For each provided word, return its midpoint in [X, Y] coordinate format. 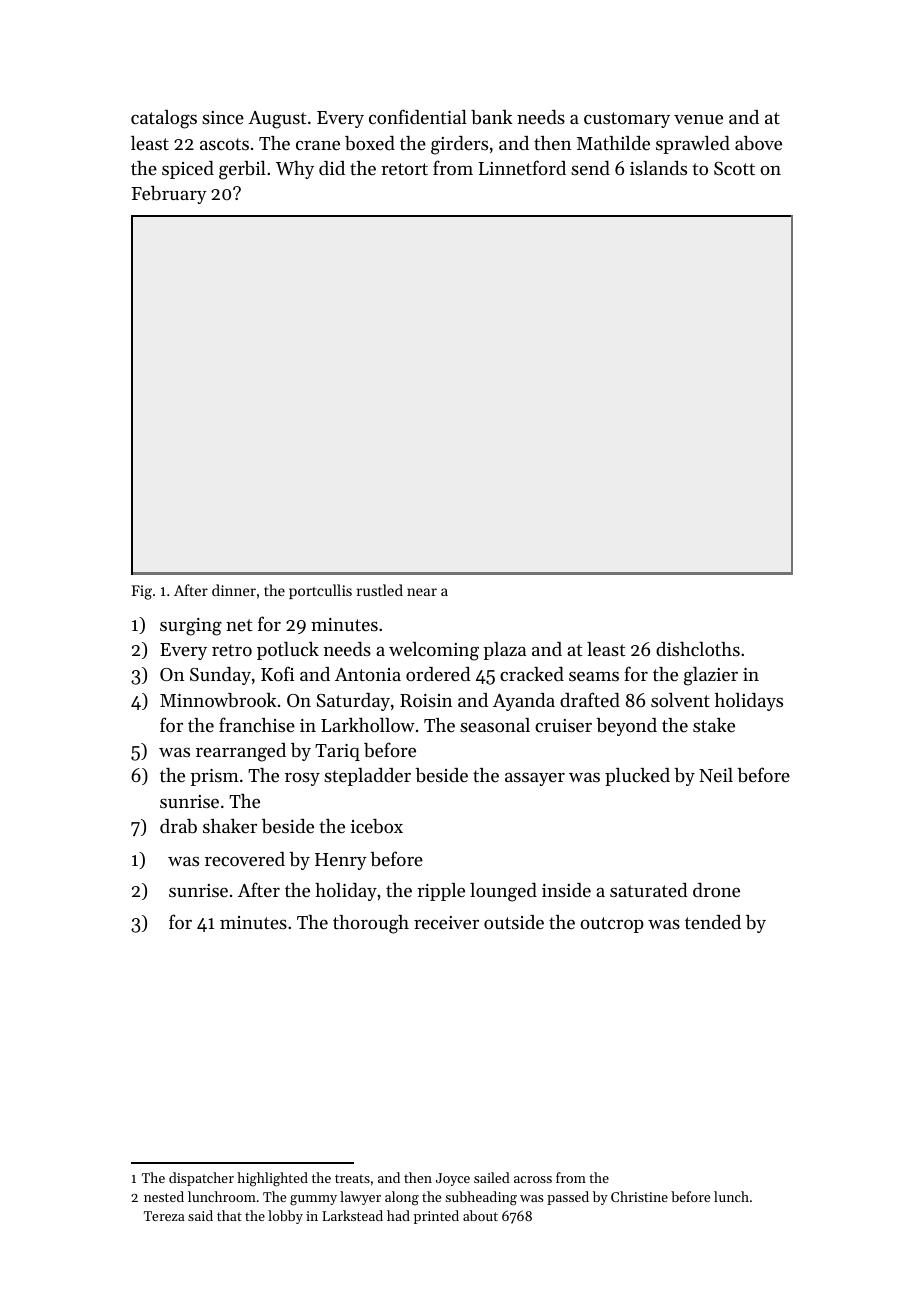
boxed [370, 143]
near [422, 592]
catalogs [164, 119]
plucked [637, 777]
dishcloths [698, 649]
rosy [302, 779]
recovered [245, 859]
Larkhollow [368, 725]
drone [716, 890]
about [480, 1215]
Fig [141, 592]
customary [627, 120]
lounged [503, 892]
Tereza [164, 1216]
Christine [639, 1196]
